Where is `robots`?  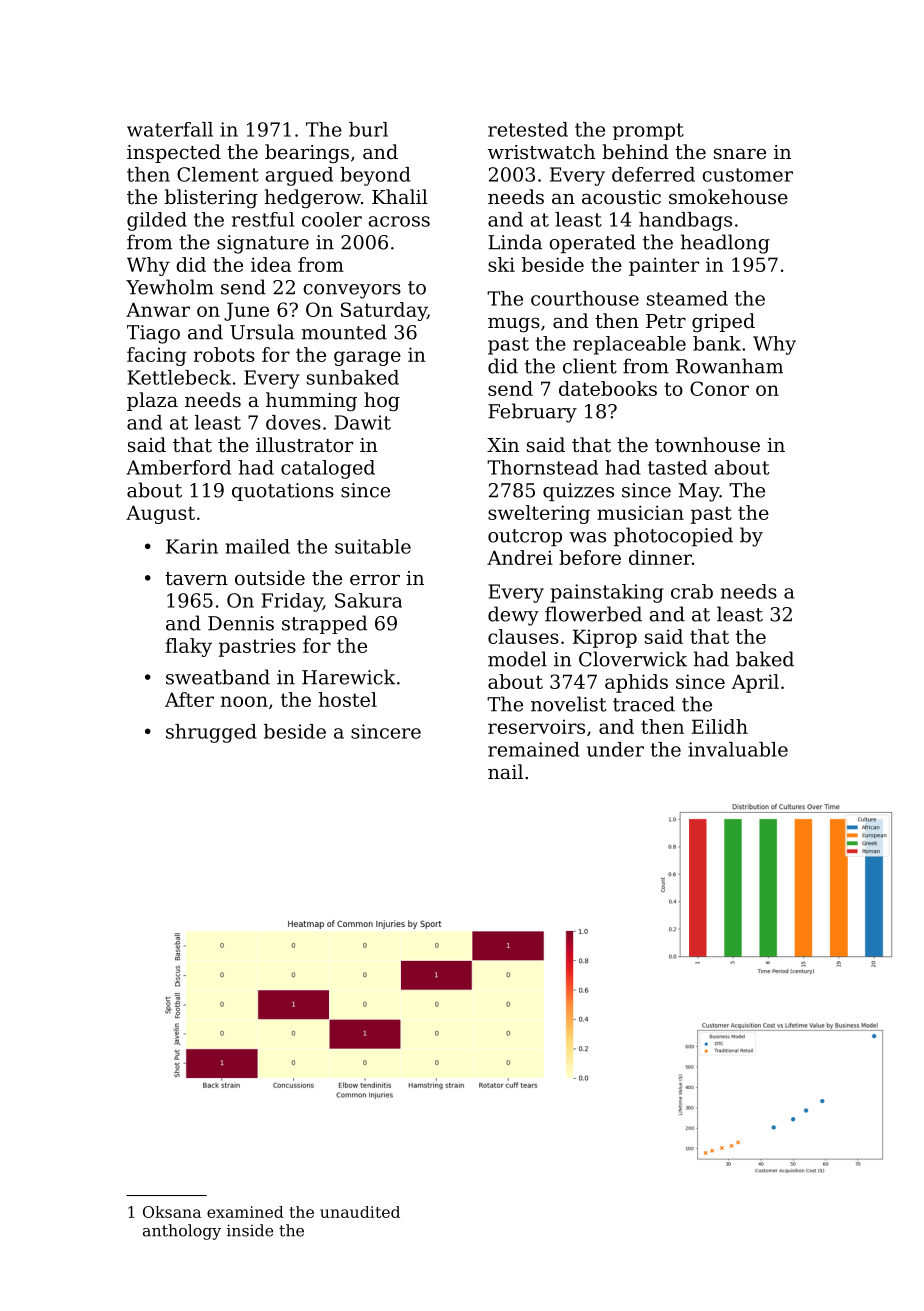
robots is located at coordinates (224, 354).
